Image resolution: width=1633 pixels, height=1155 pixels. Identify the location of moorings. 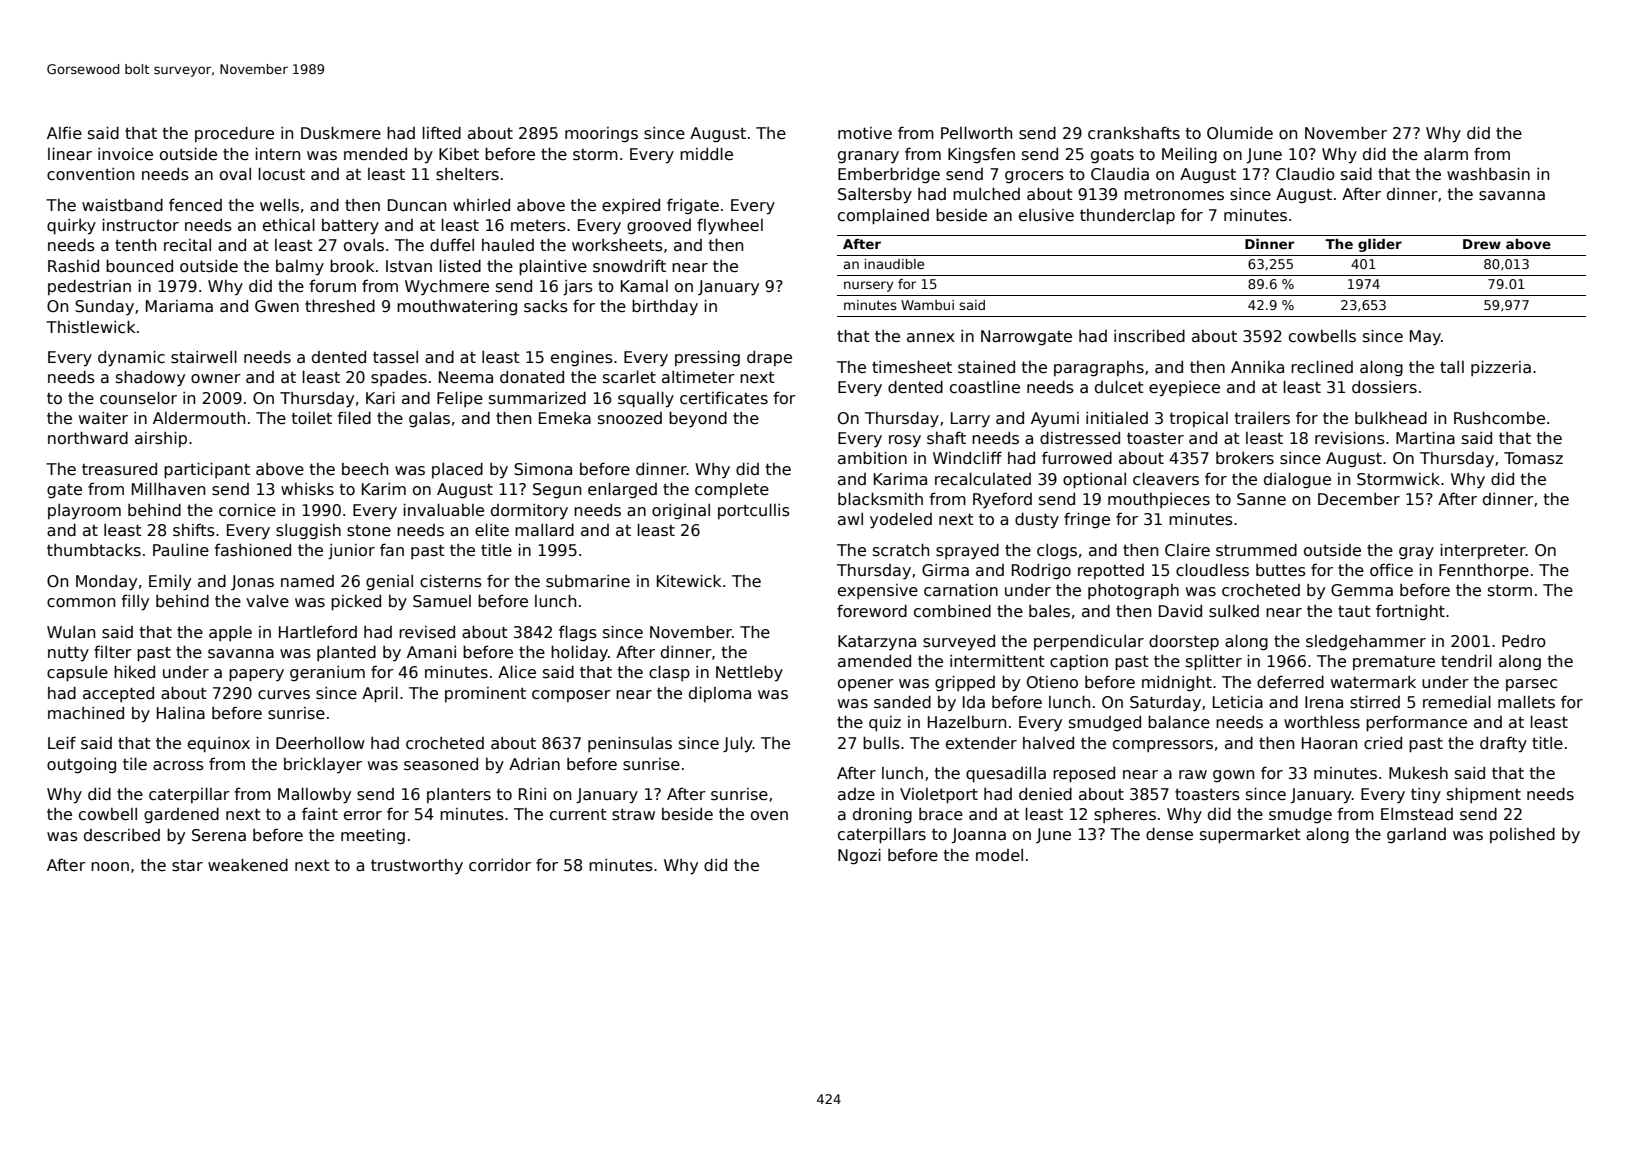
(601, 134).
